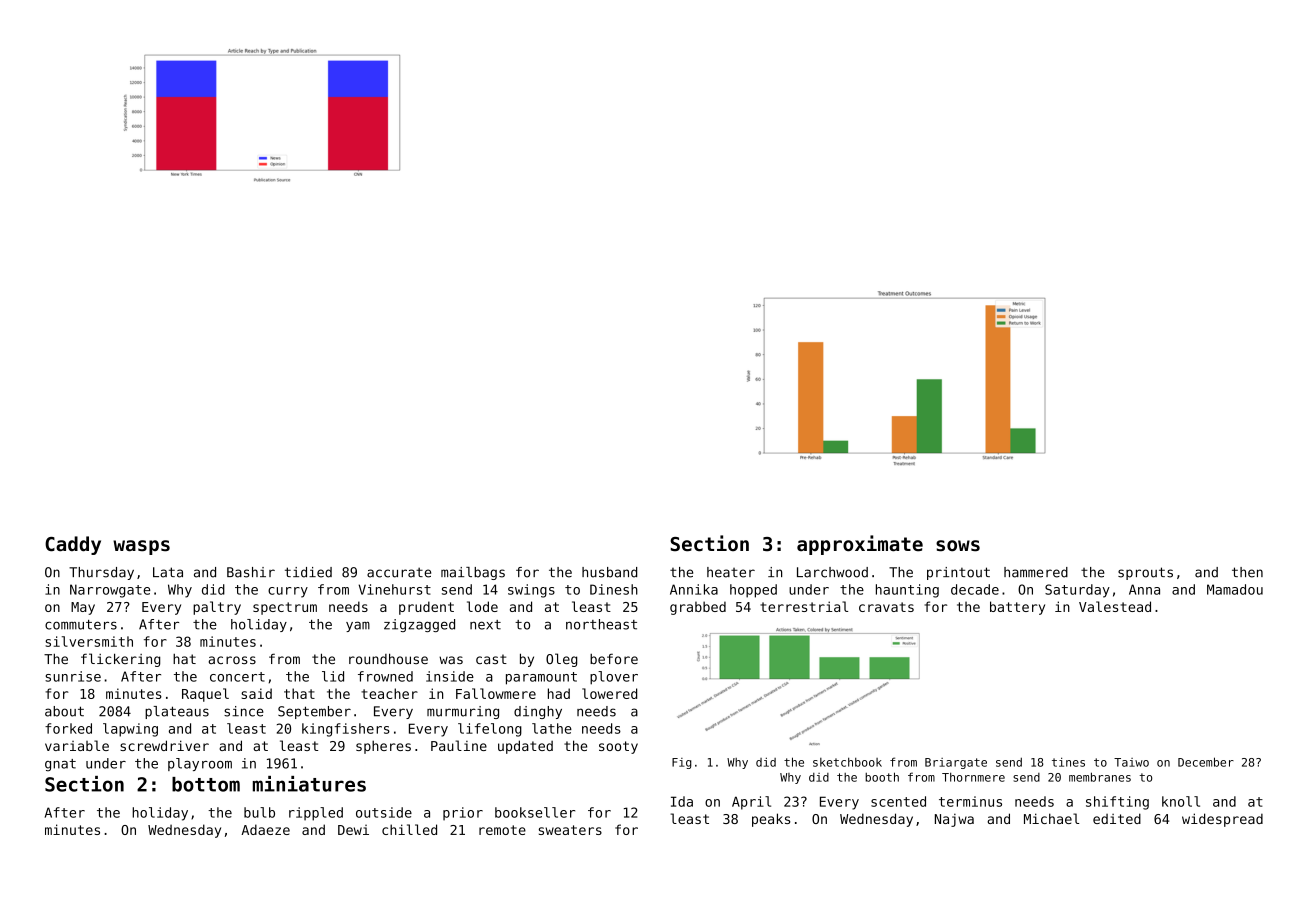 The width and height of the image is (1308, 924). What do you see at coordinates (358, 626) in the image?
I see `yam` at bounding box center [358, 626].
